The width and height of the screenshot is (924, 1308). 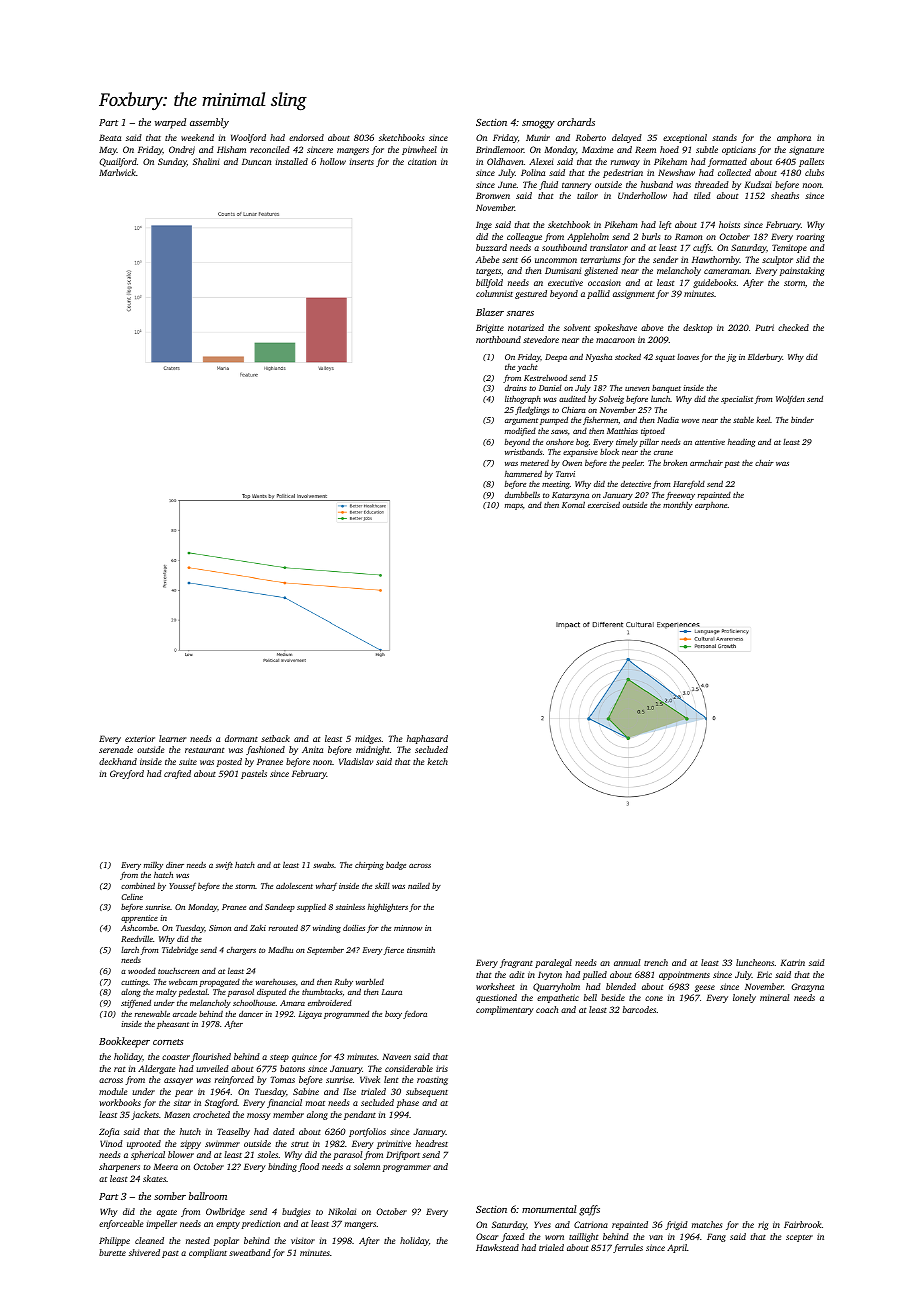 What do you see at coordinates (524, 237) in the screenshot?
I see `colleague` at bounding box center [524, 237].
